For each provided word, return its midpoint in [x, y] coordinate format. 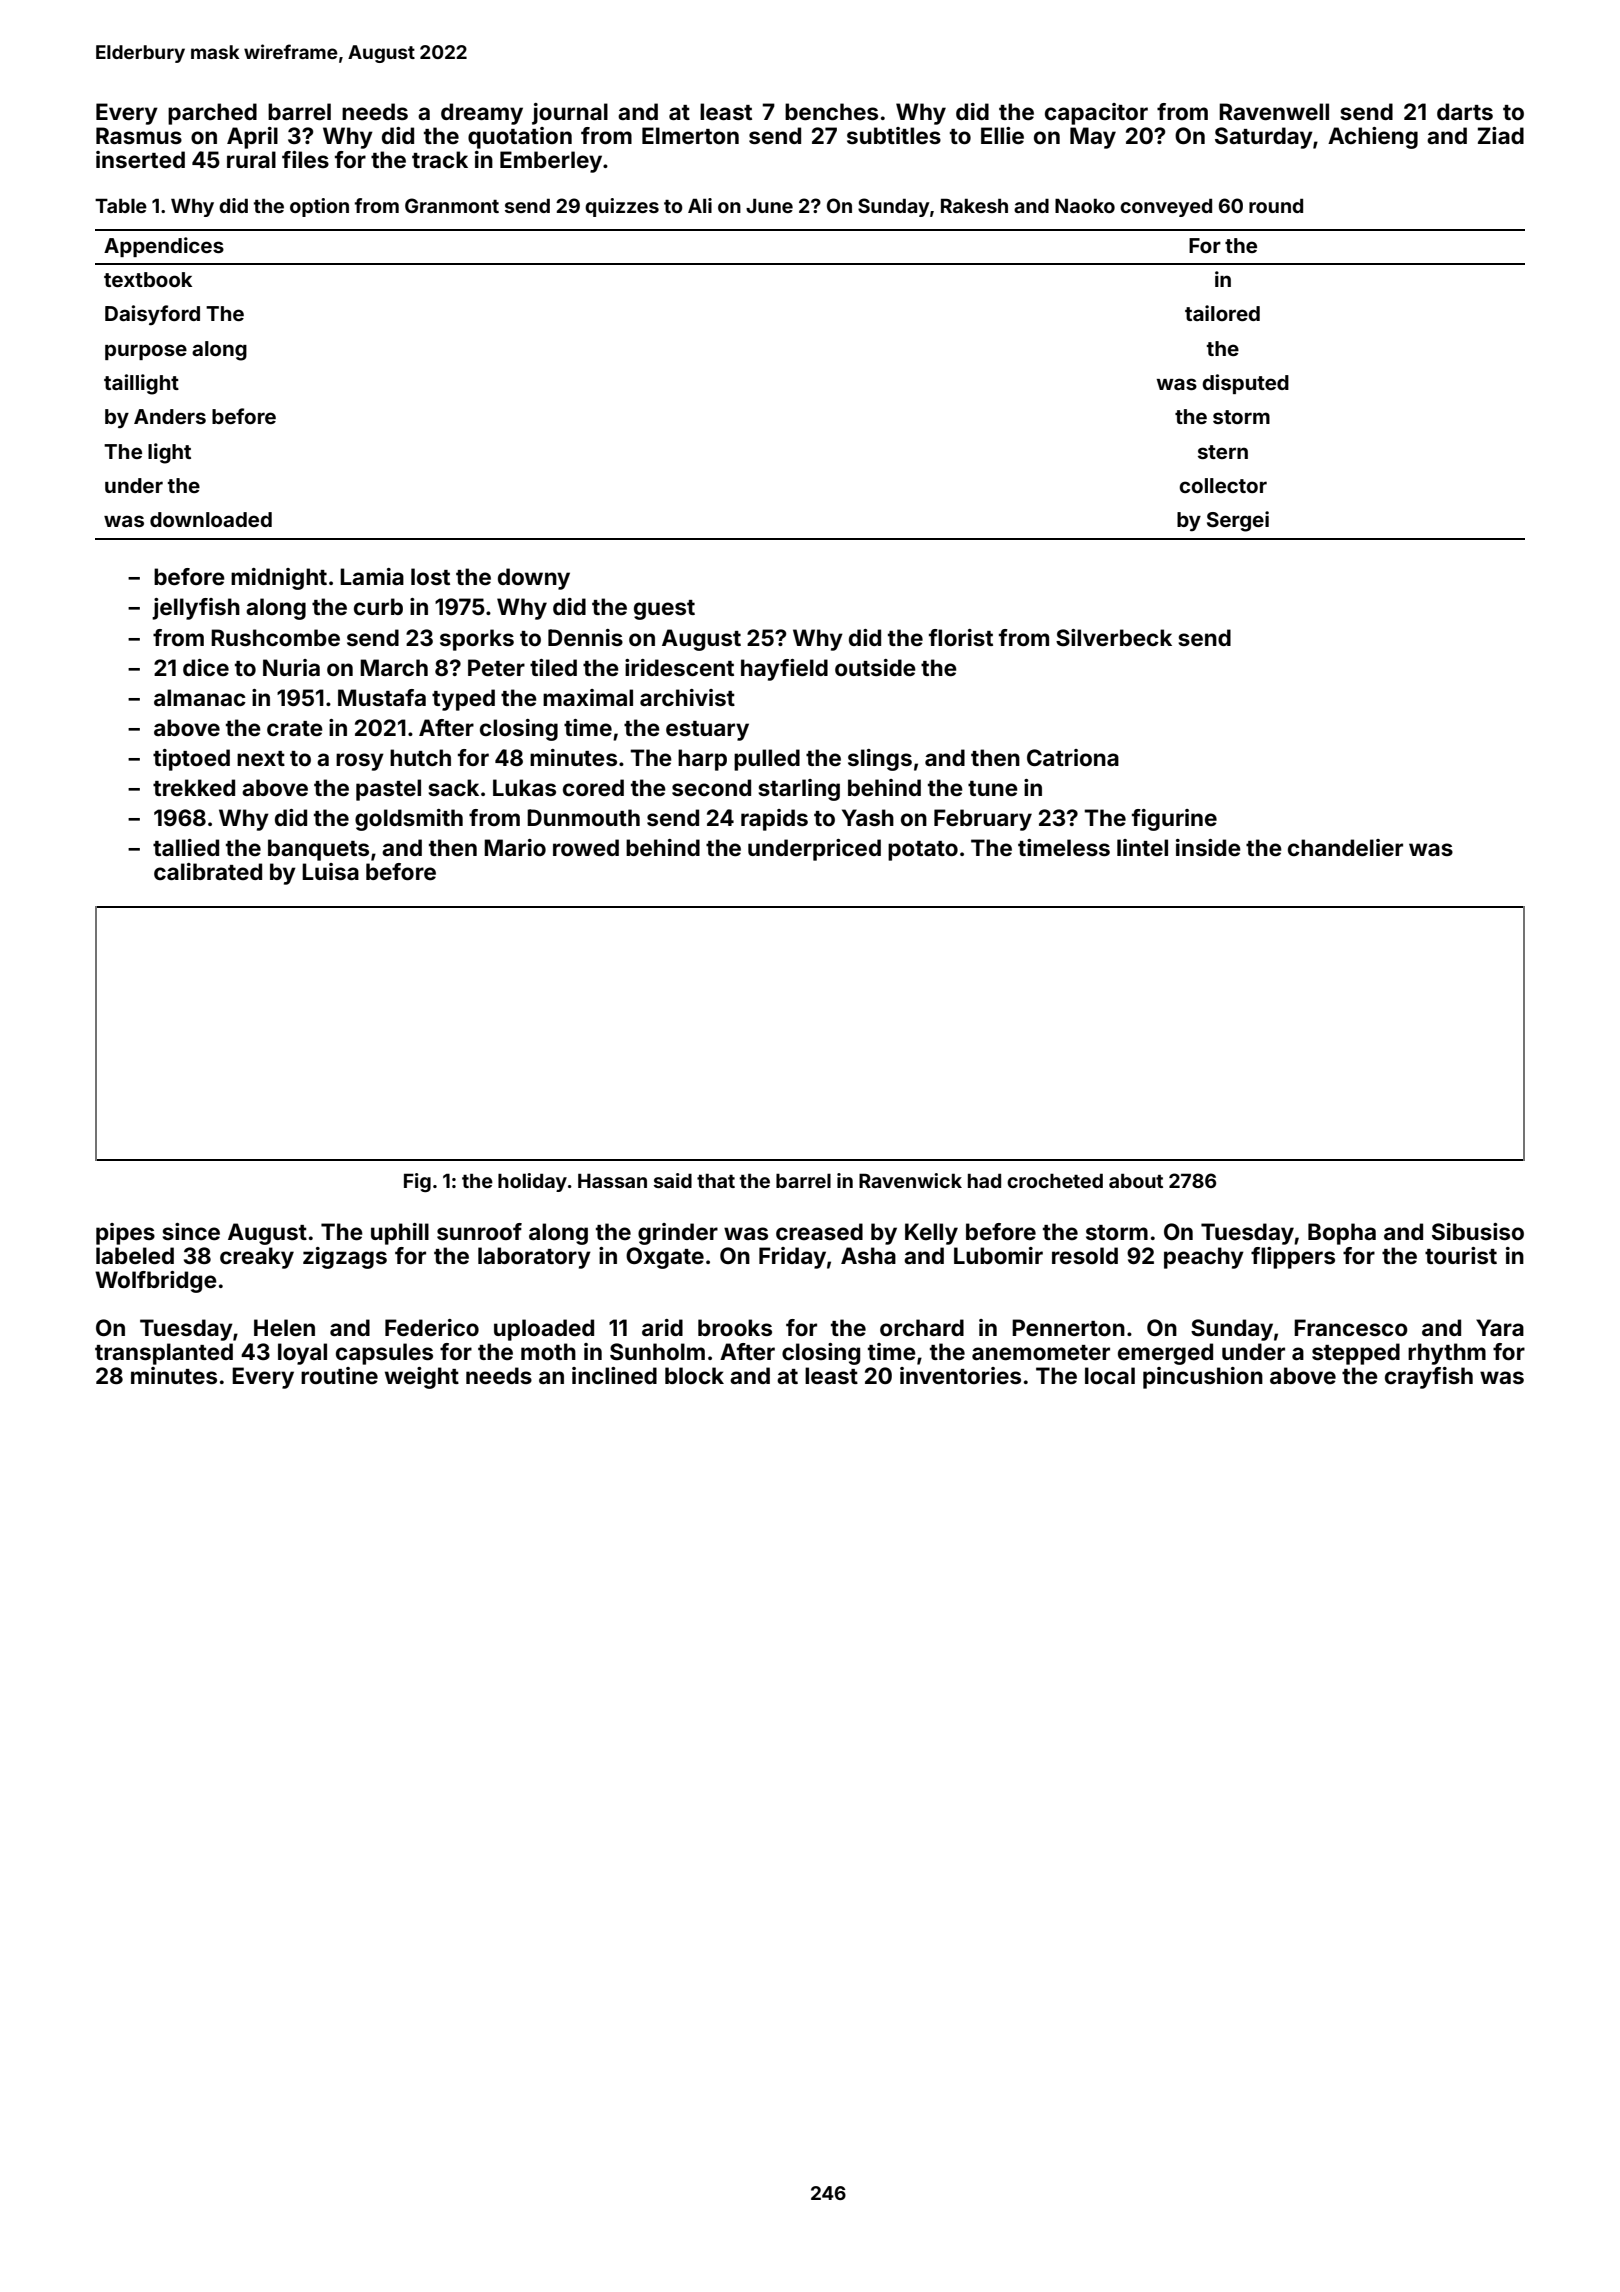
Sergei [1238, 521]
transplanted [164, 1354]
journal [570, 114]
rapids [774, 820]
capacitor [1096, 114]
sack [453, 787]
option [319, 207]
